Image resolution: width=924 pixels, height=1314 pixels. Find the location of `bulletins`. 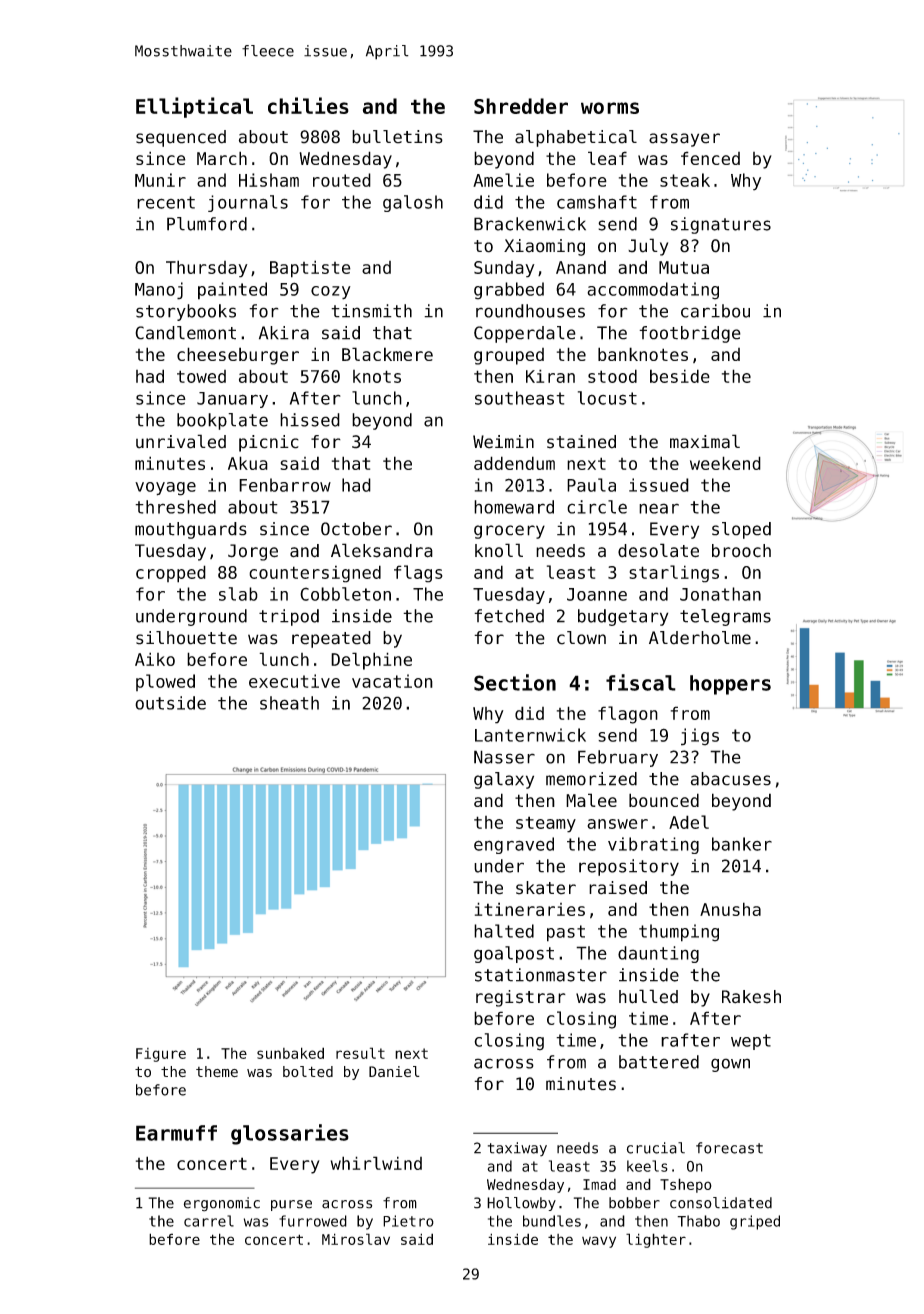

bulletins is located at coordinates (397, 137).
